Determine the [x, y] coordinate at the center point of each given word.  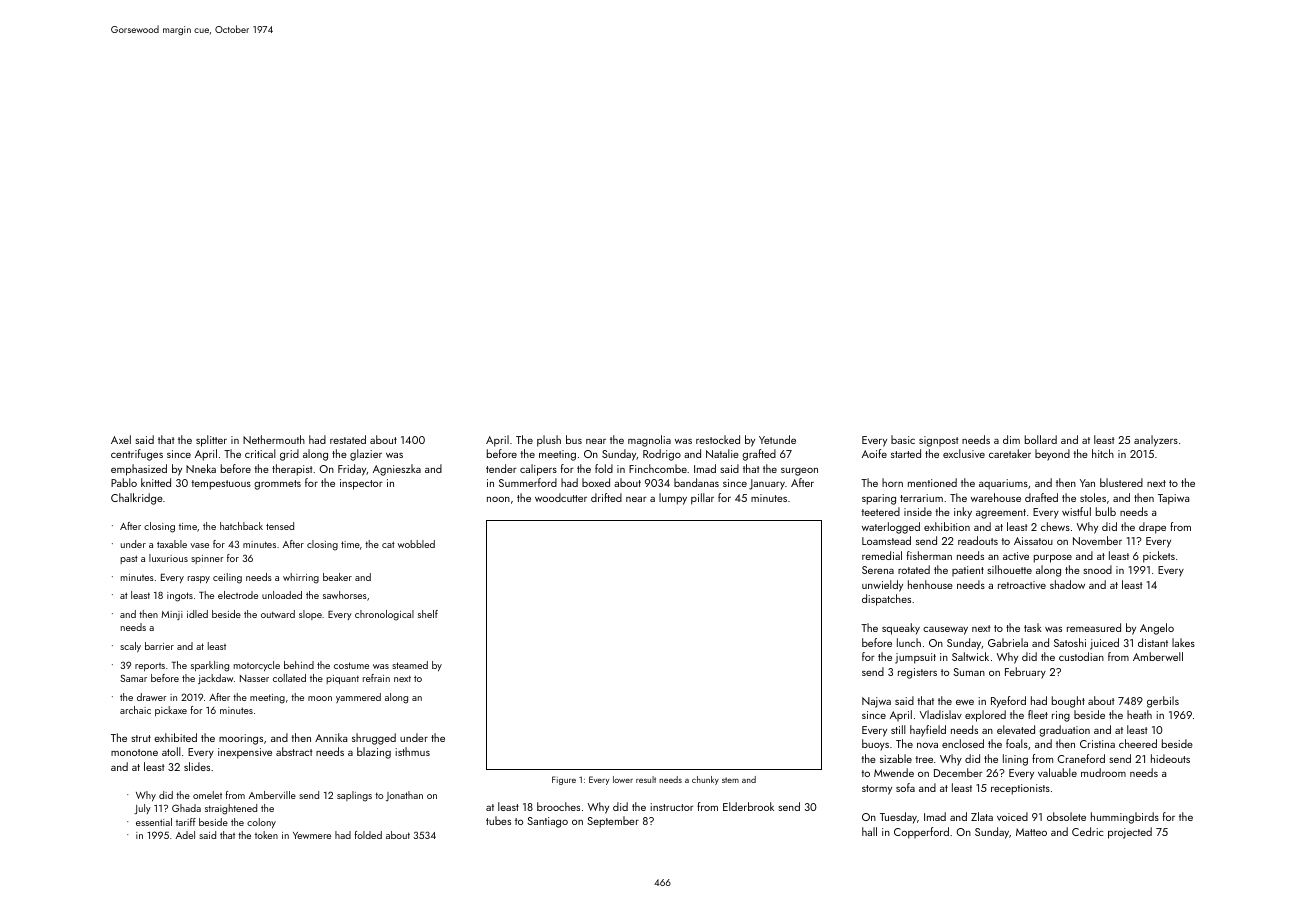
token [266, 835]
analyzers [1156, 441]
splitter [211, 441]
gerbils [1163, 702]
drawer [151, 697]
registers [917, 673]
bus [574, 439]
